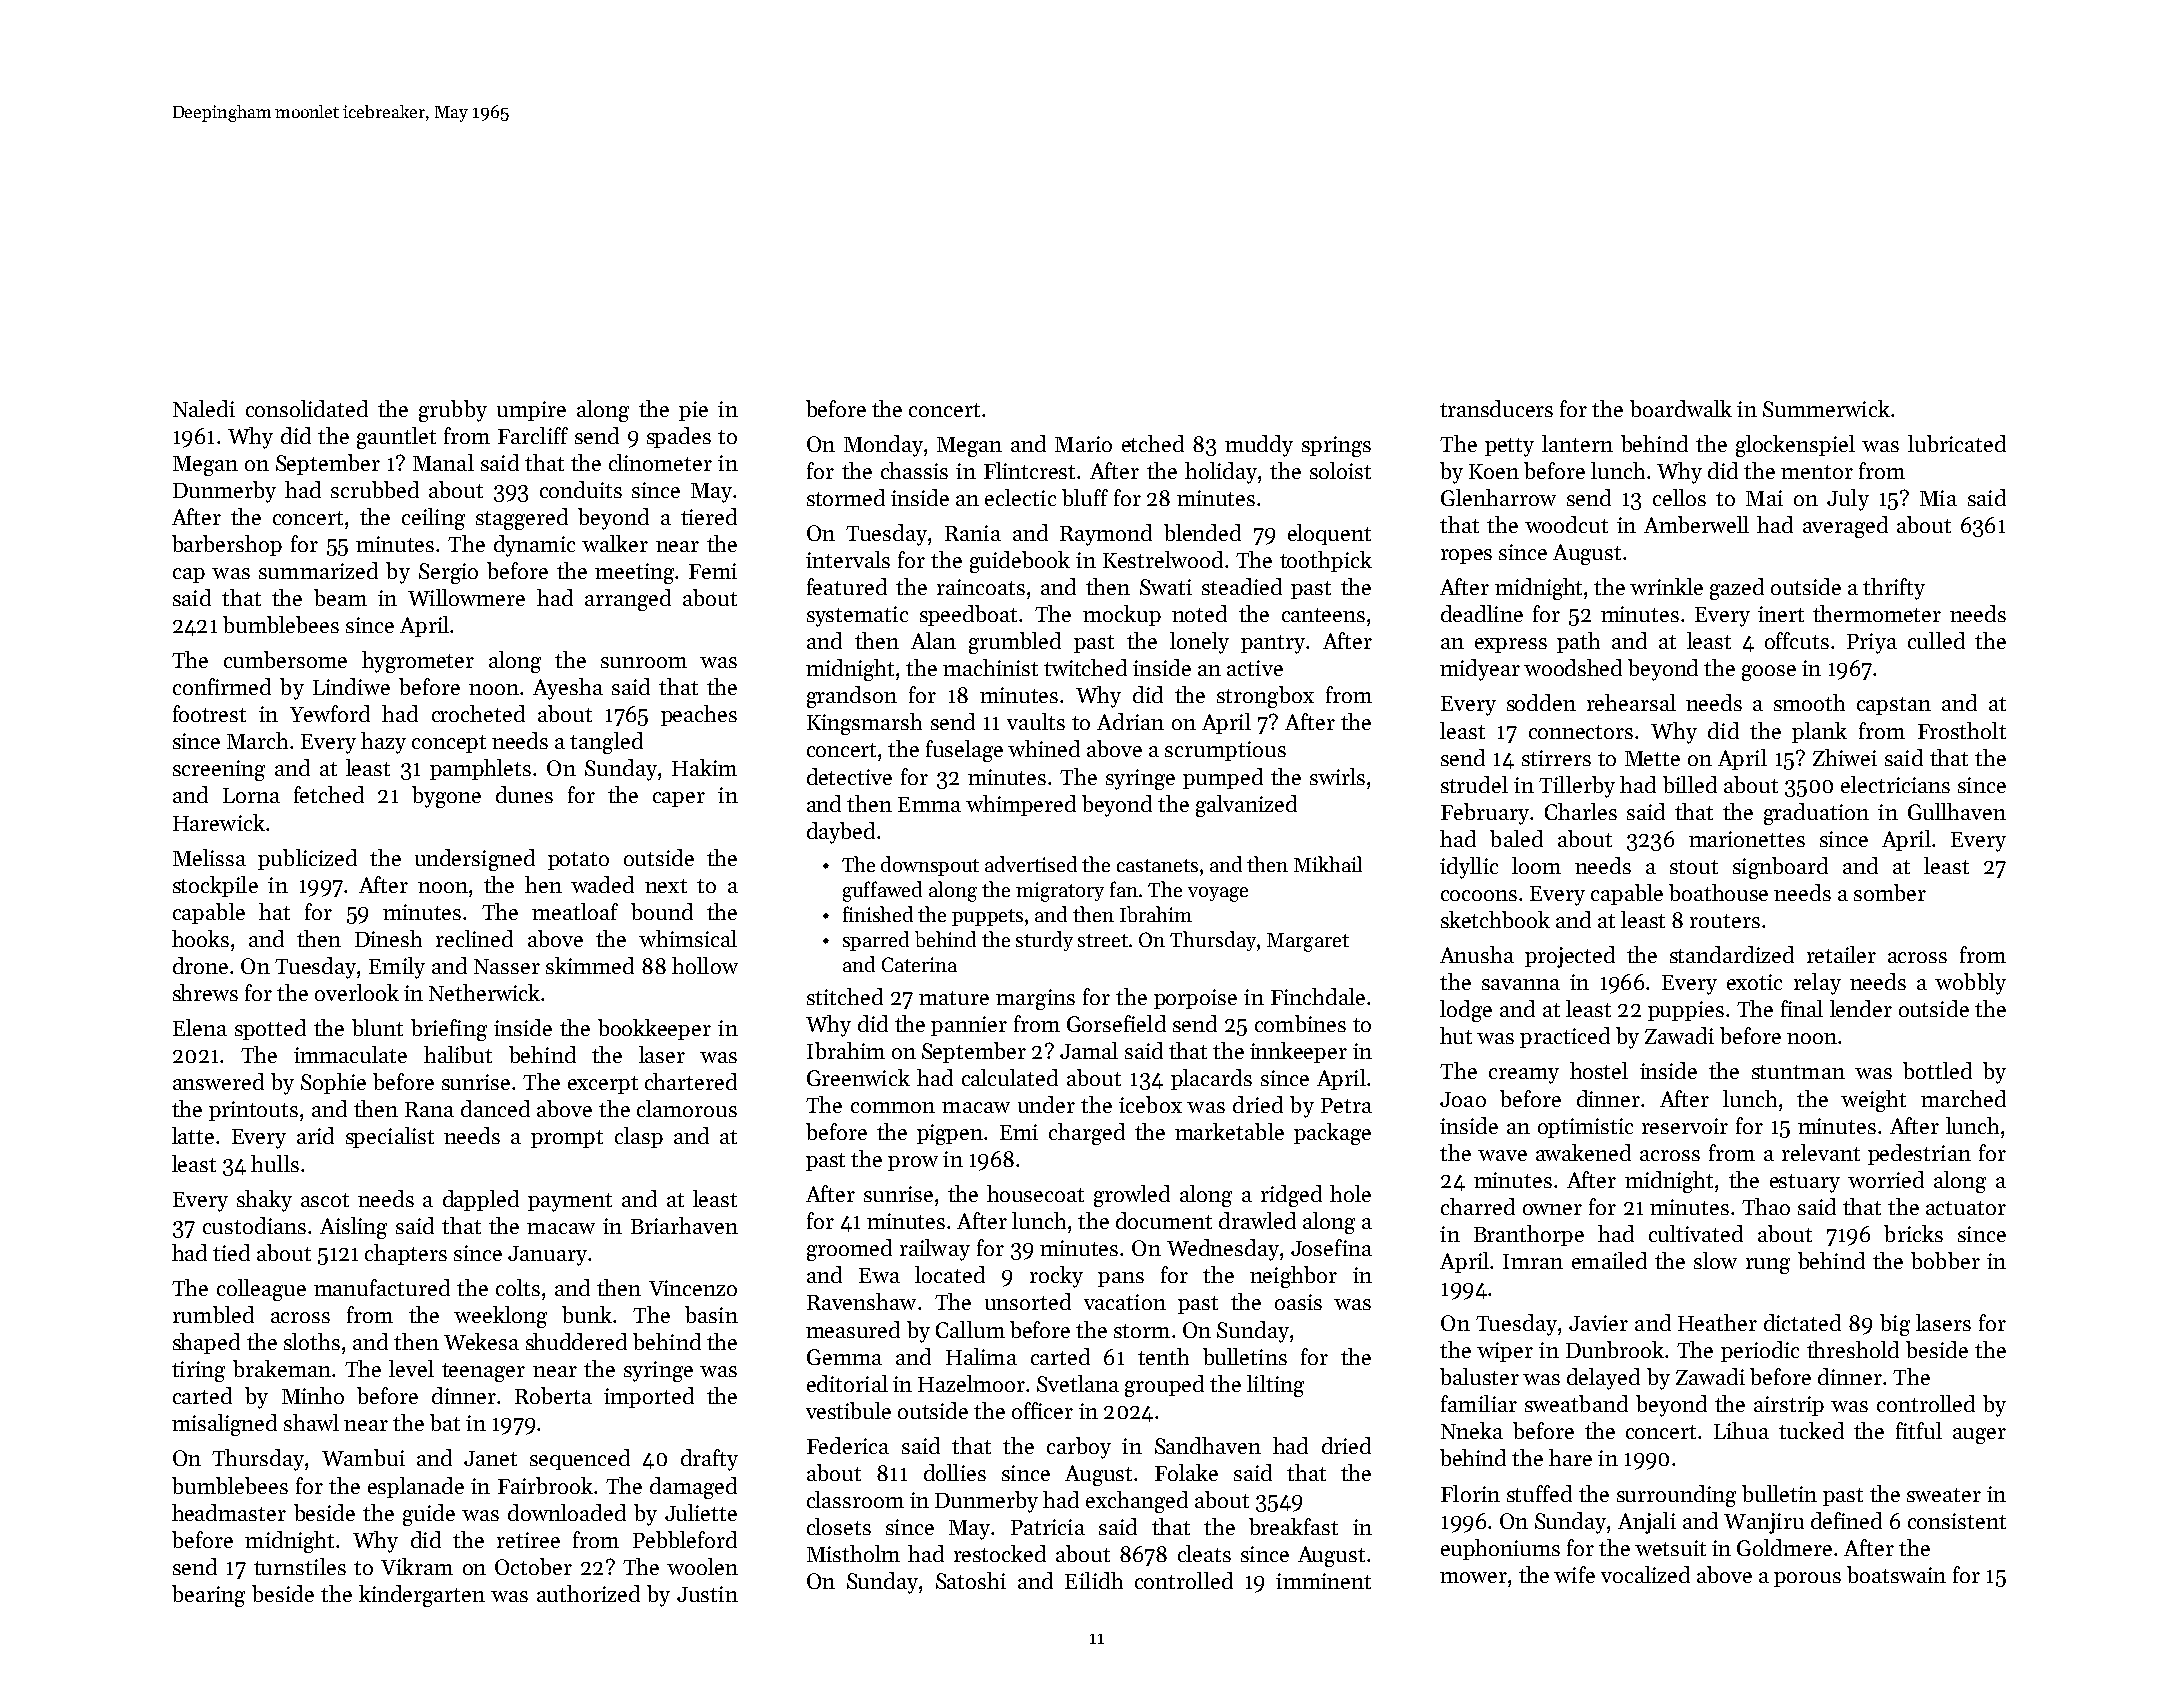  I want to click on rung, so click(1768, 1266).
